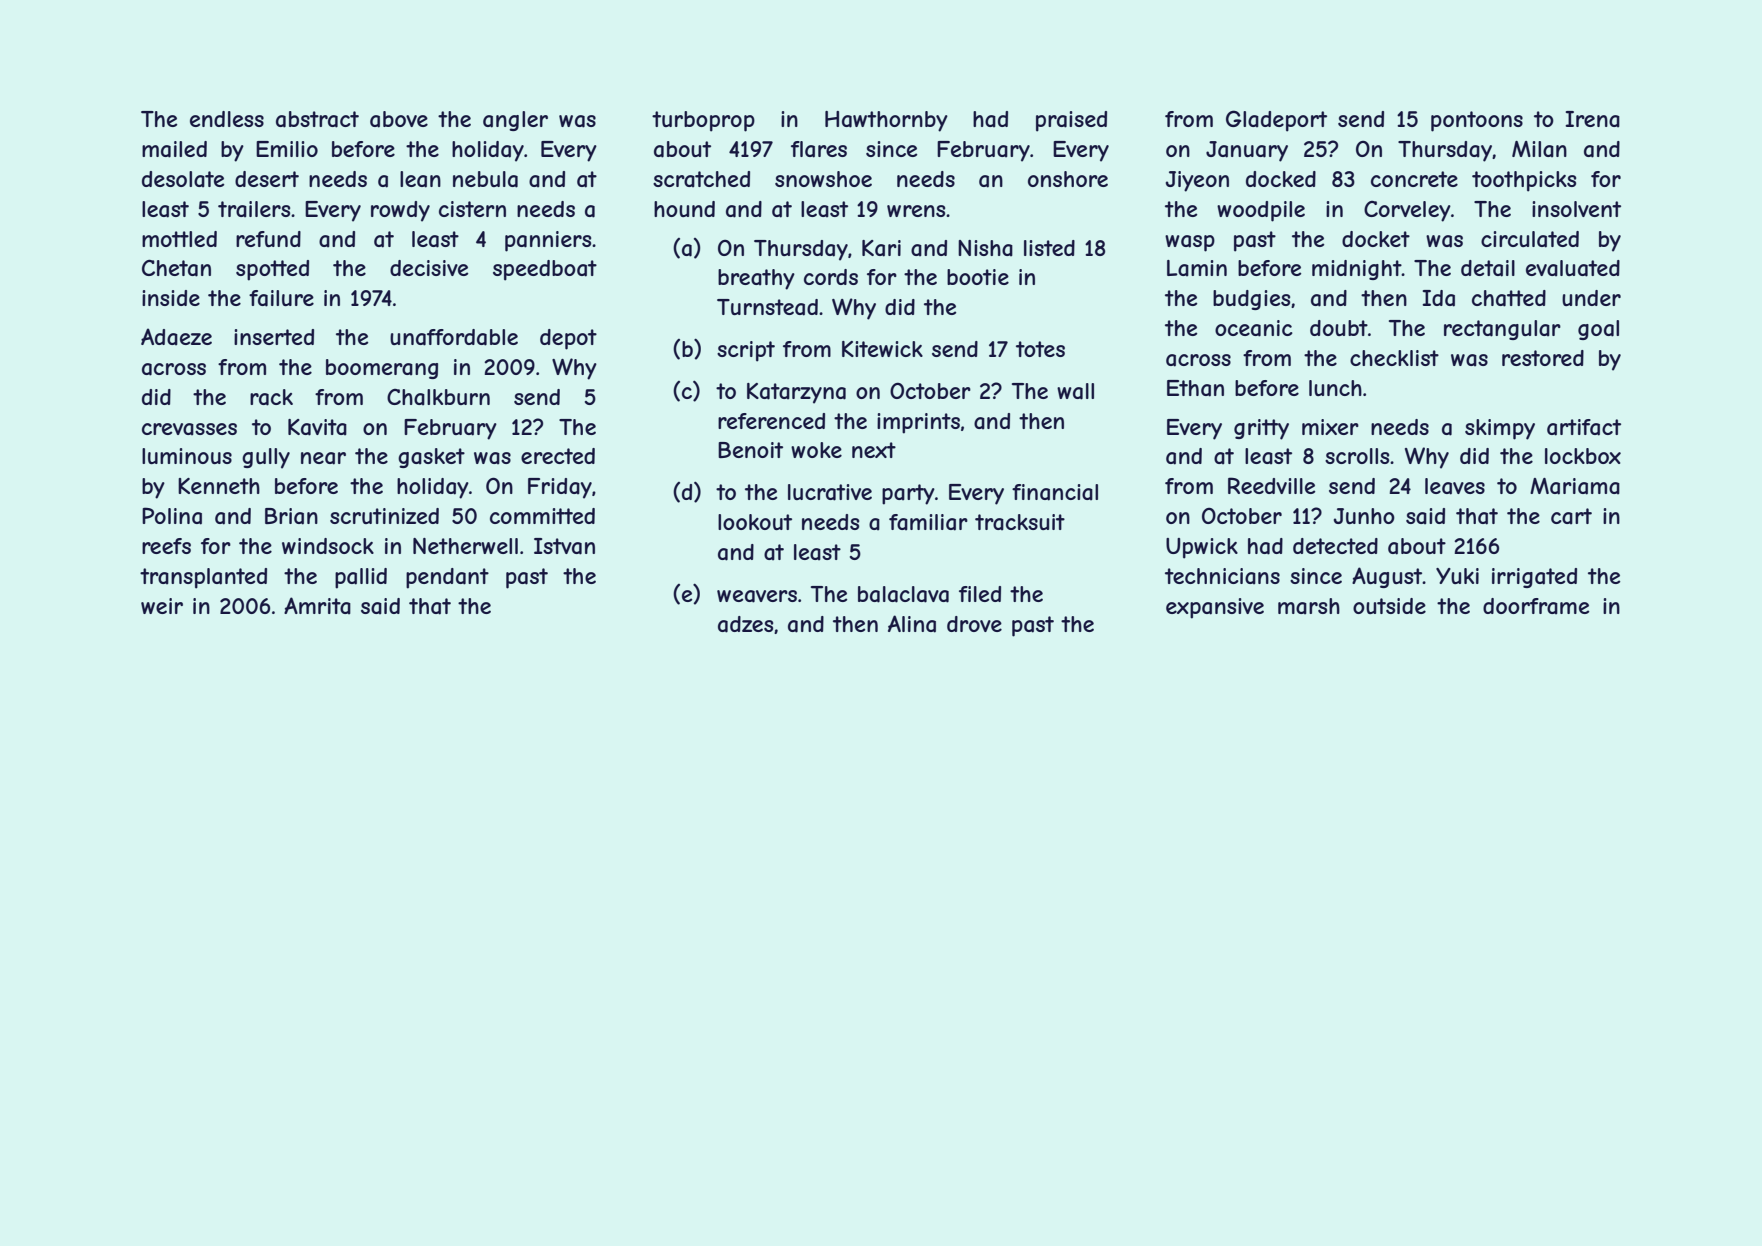 This image has width=1762, height=1246. Describe the element at coordinates (1071, 121) in the image. I see `praised` at that location.
